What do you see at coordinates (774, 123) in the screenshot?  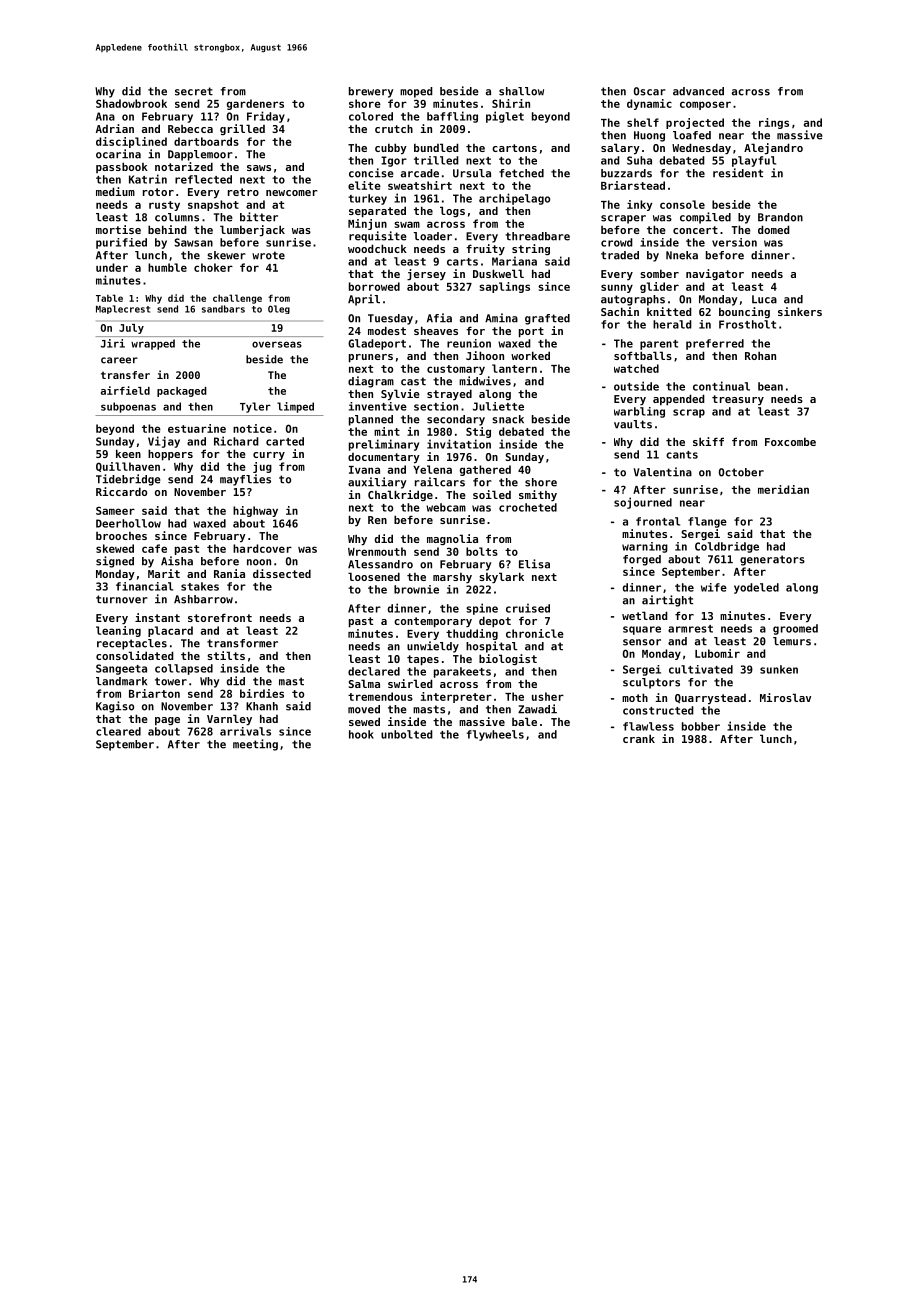 I see `rings` at bounding box center [774, 123].
